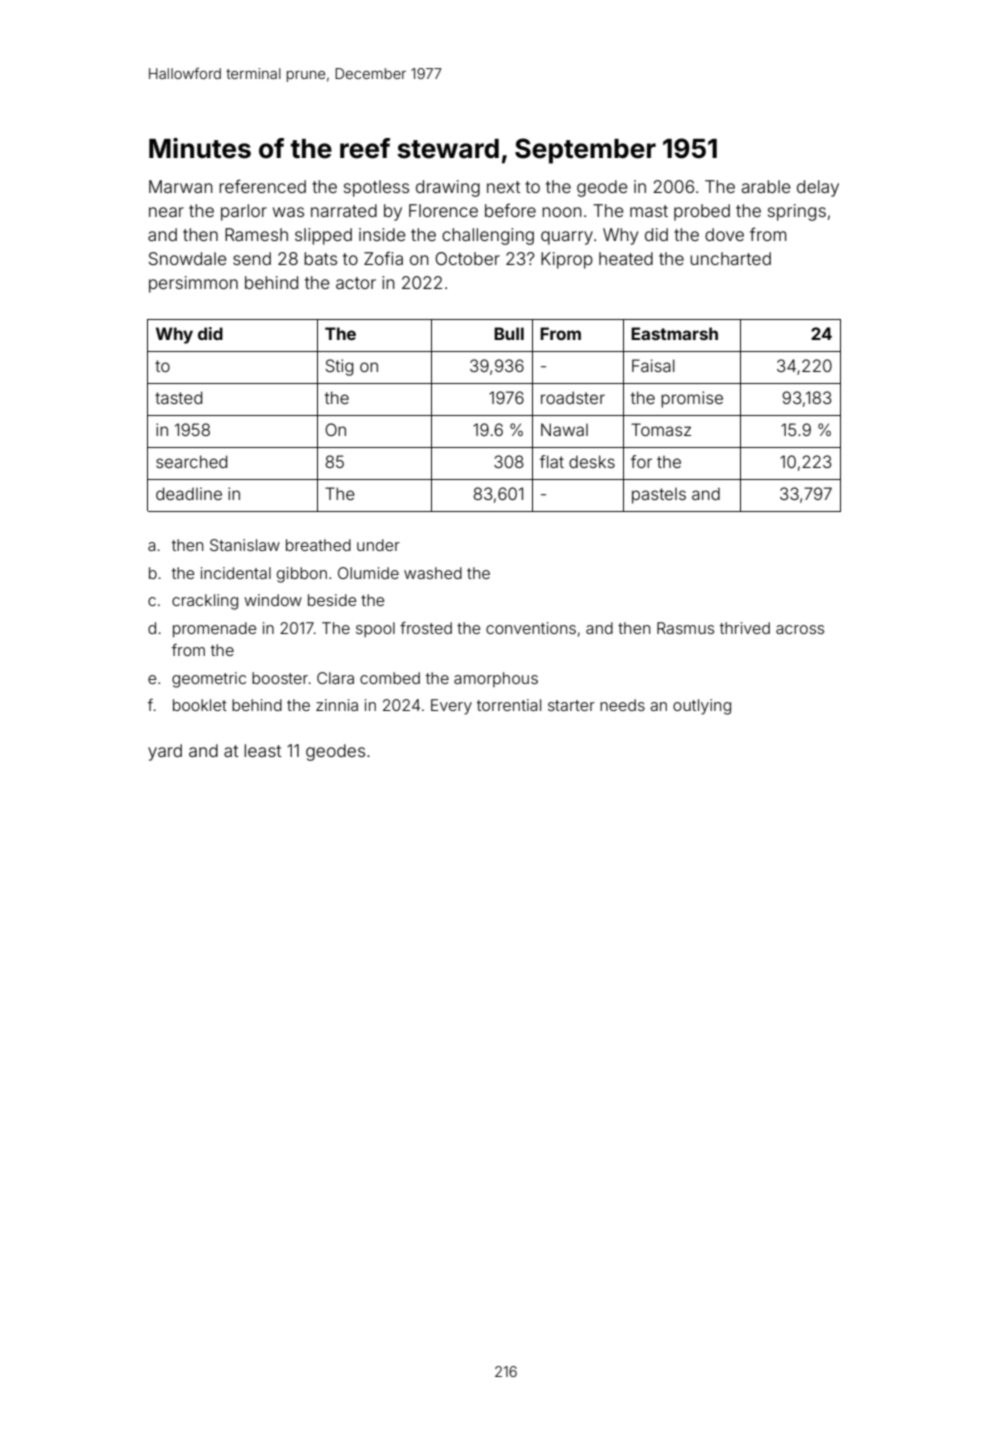 The image size is (988, 1432). Describe the element at coordinates (509, 333) in the screenshot. I see `Bull` at that location.
